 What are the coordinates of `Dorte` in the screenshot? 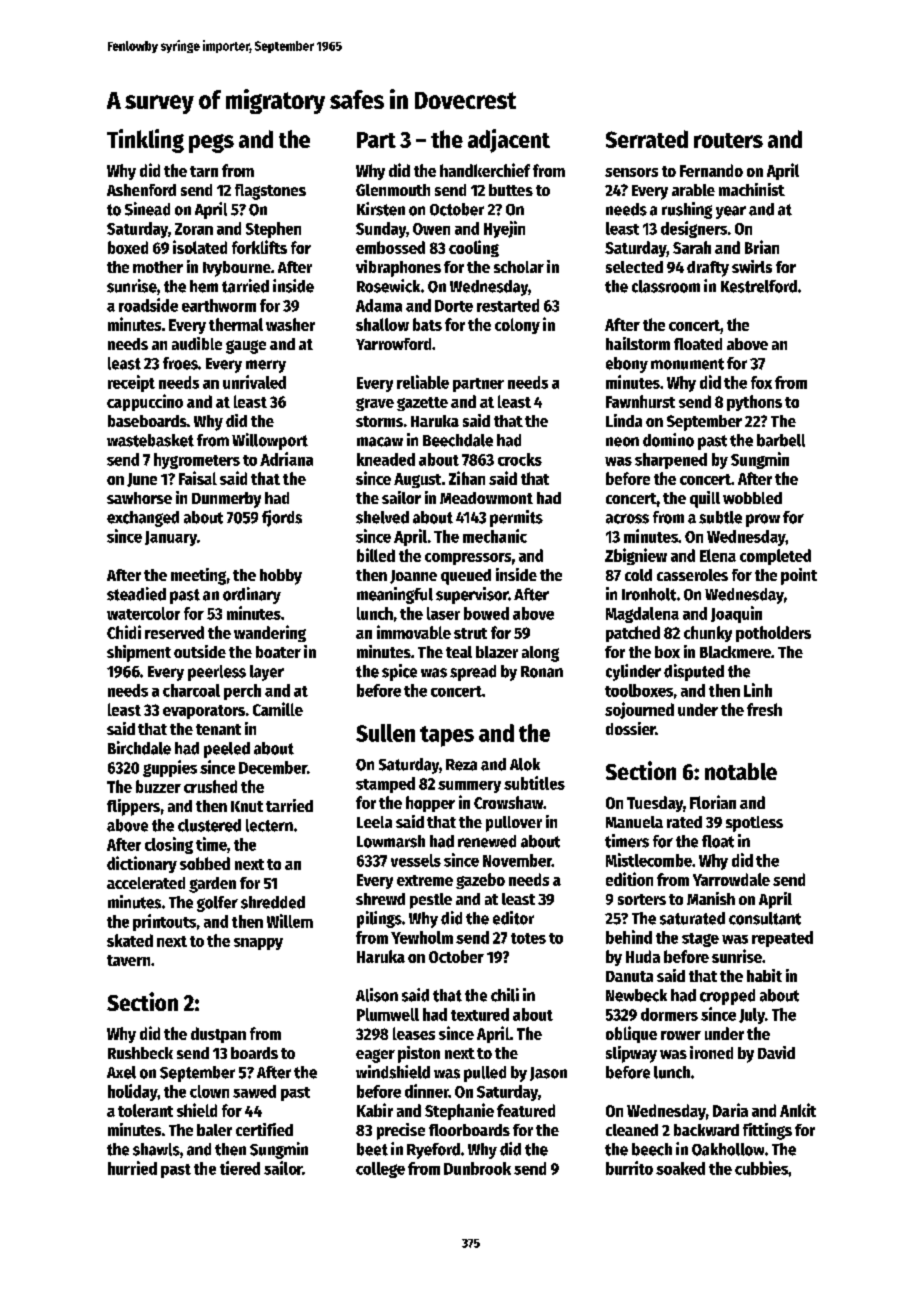 It's located at (454, 306).
